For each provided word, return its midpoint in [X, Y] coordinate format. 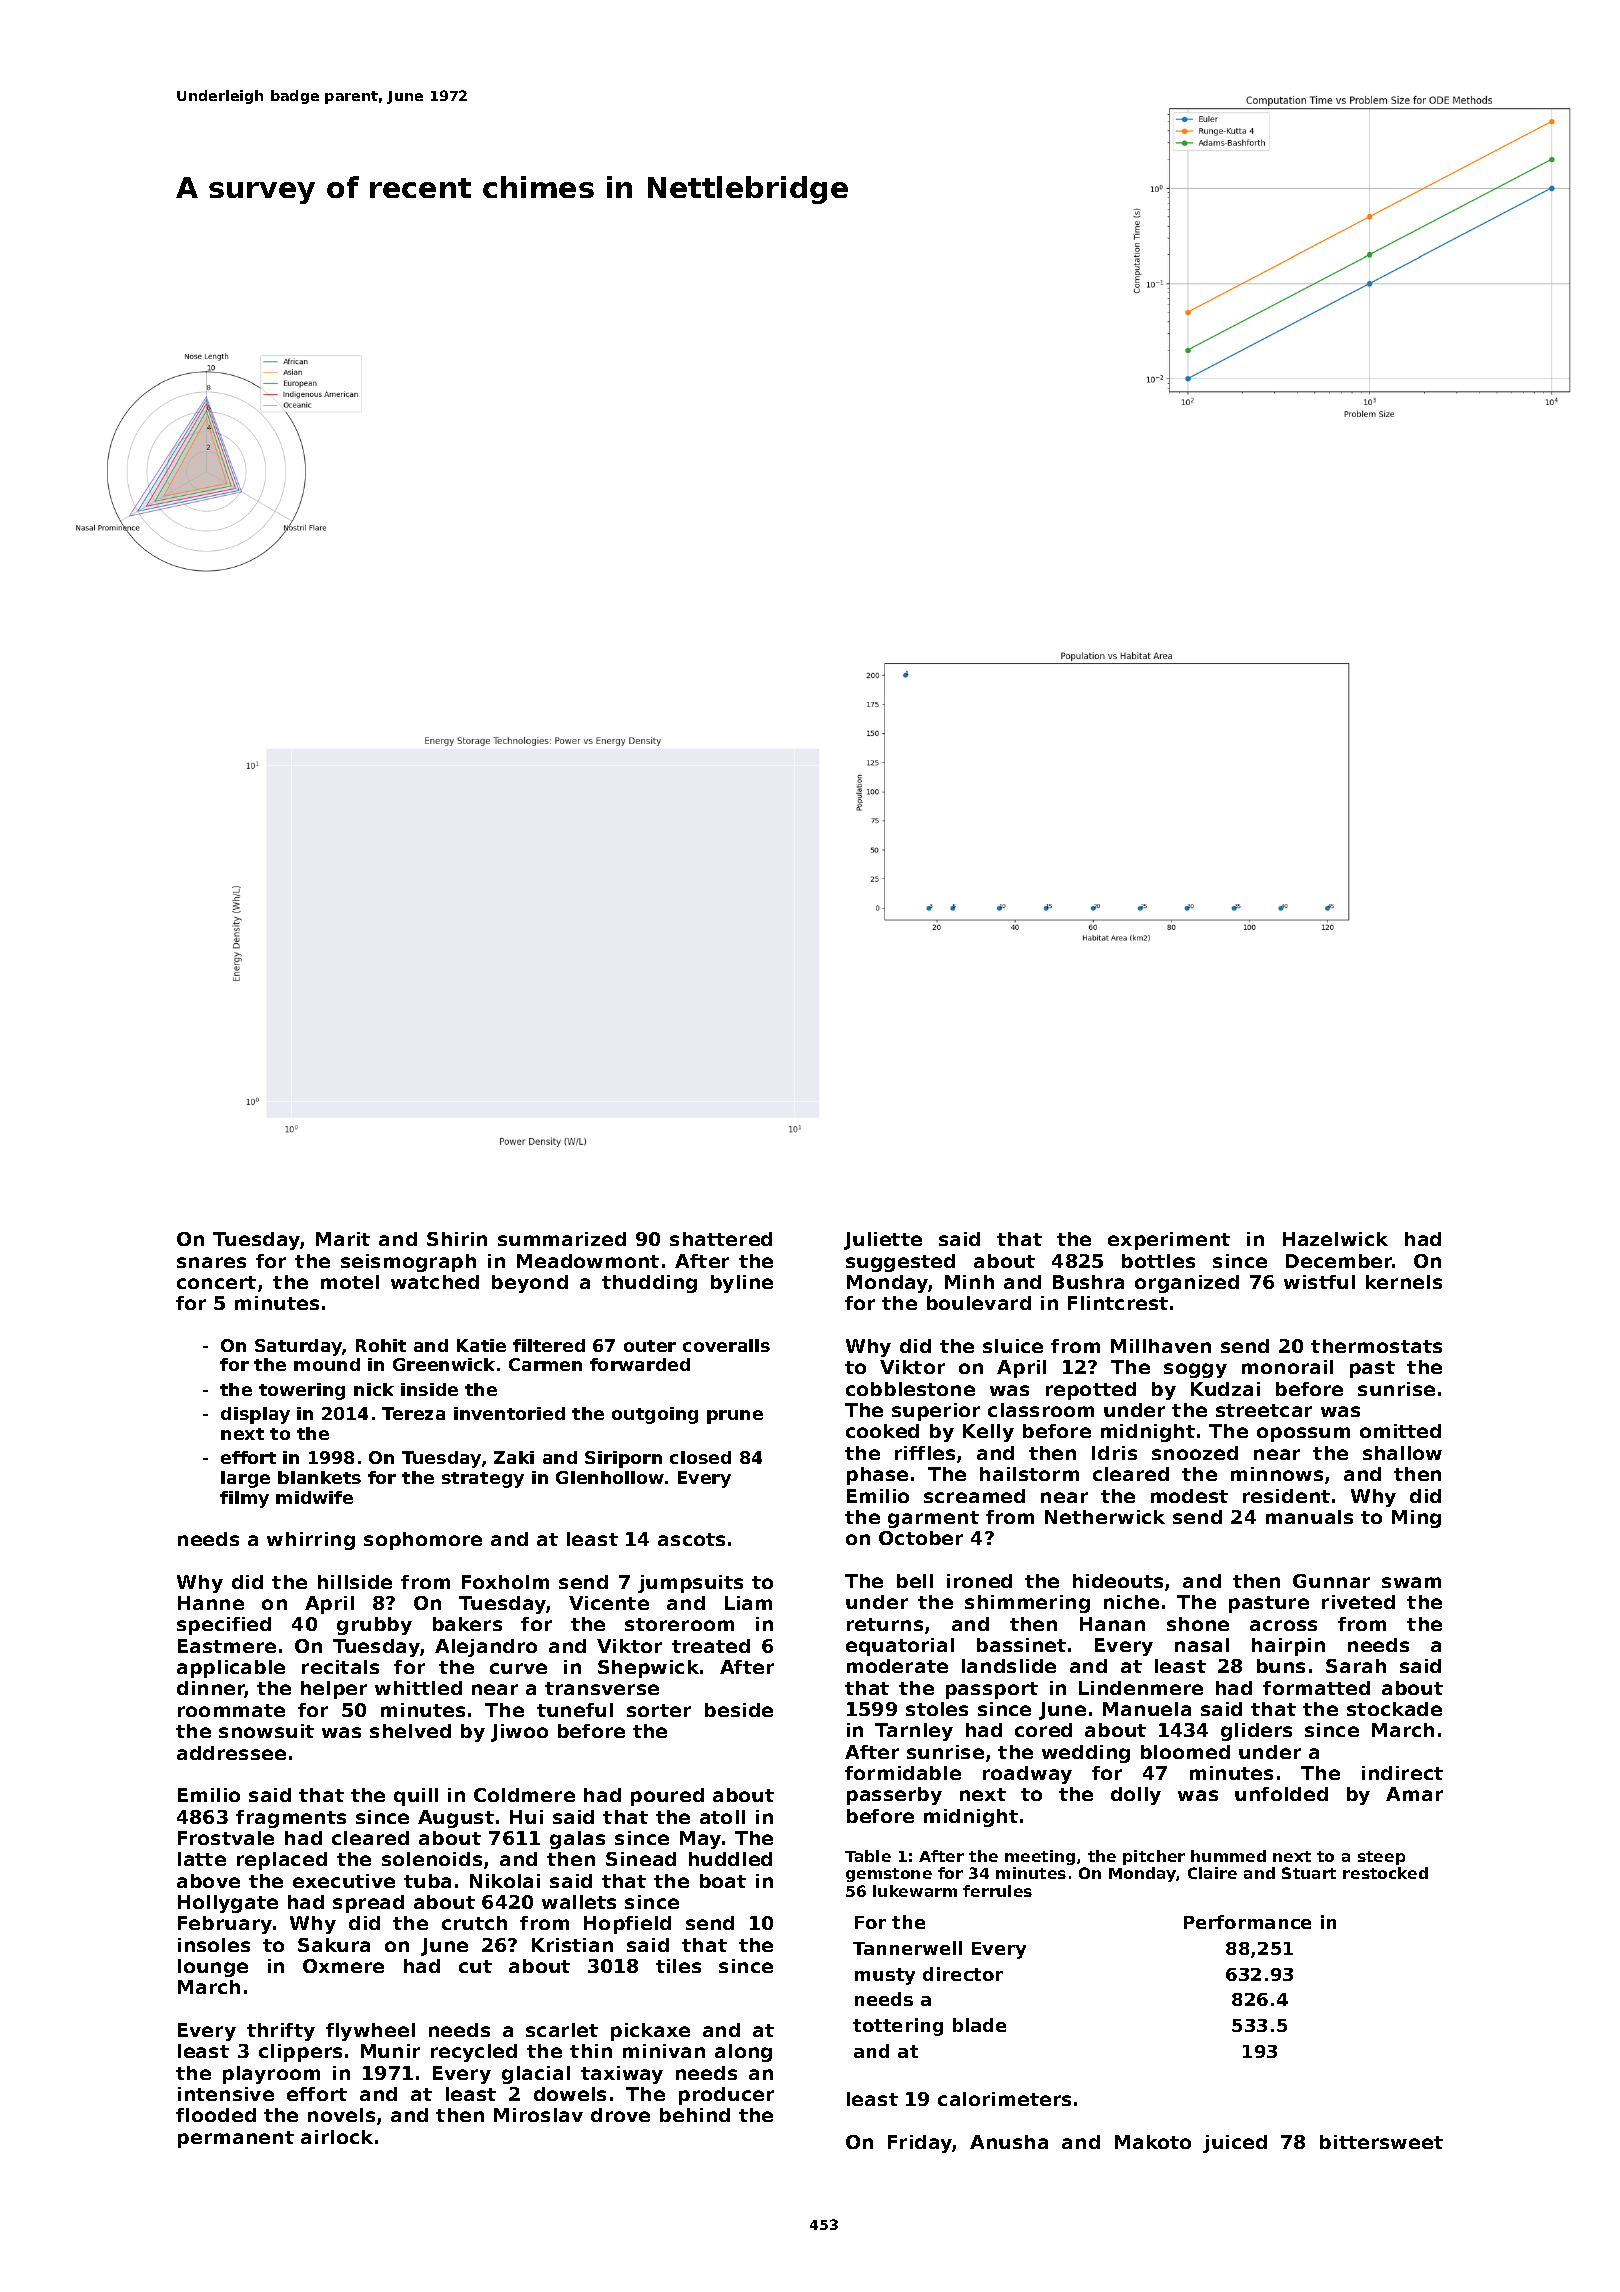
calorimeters [1004, 2099]
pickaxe [650, 2032]
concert [216, 1282]
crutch [474, 1923]
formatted [1316, 1688]
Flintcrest [1118, 1303]
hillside [355, 1582]
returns [885, 1624]
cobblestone [910, 1389]
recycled [474, 2053]
